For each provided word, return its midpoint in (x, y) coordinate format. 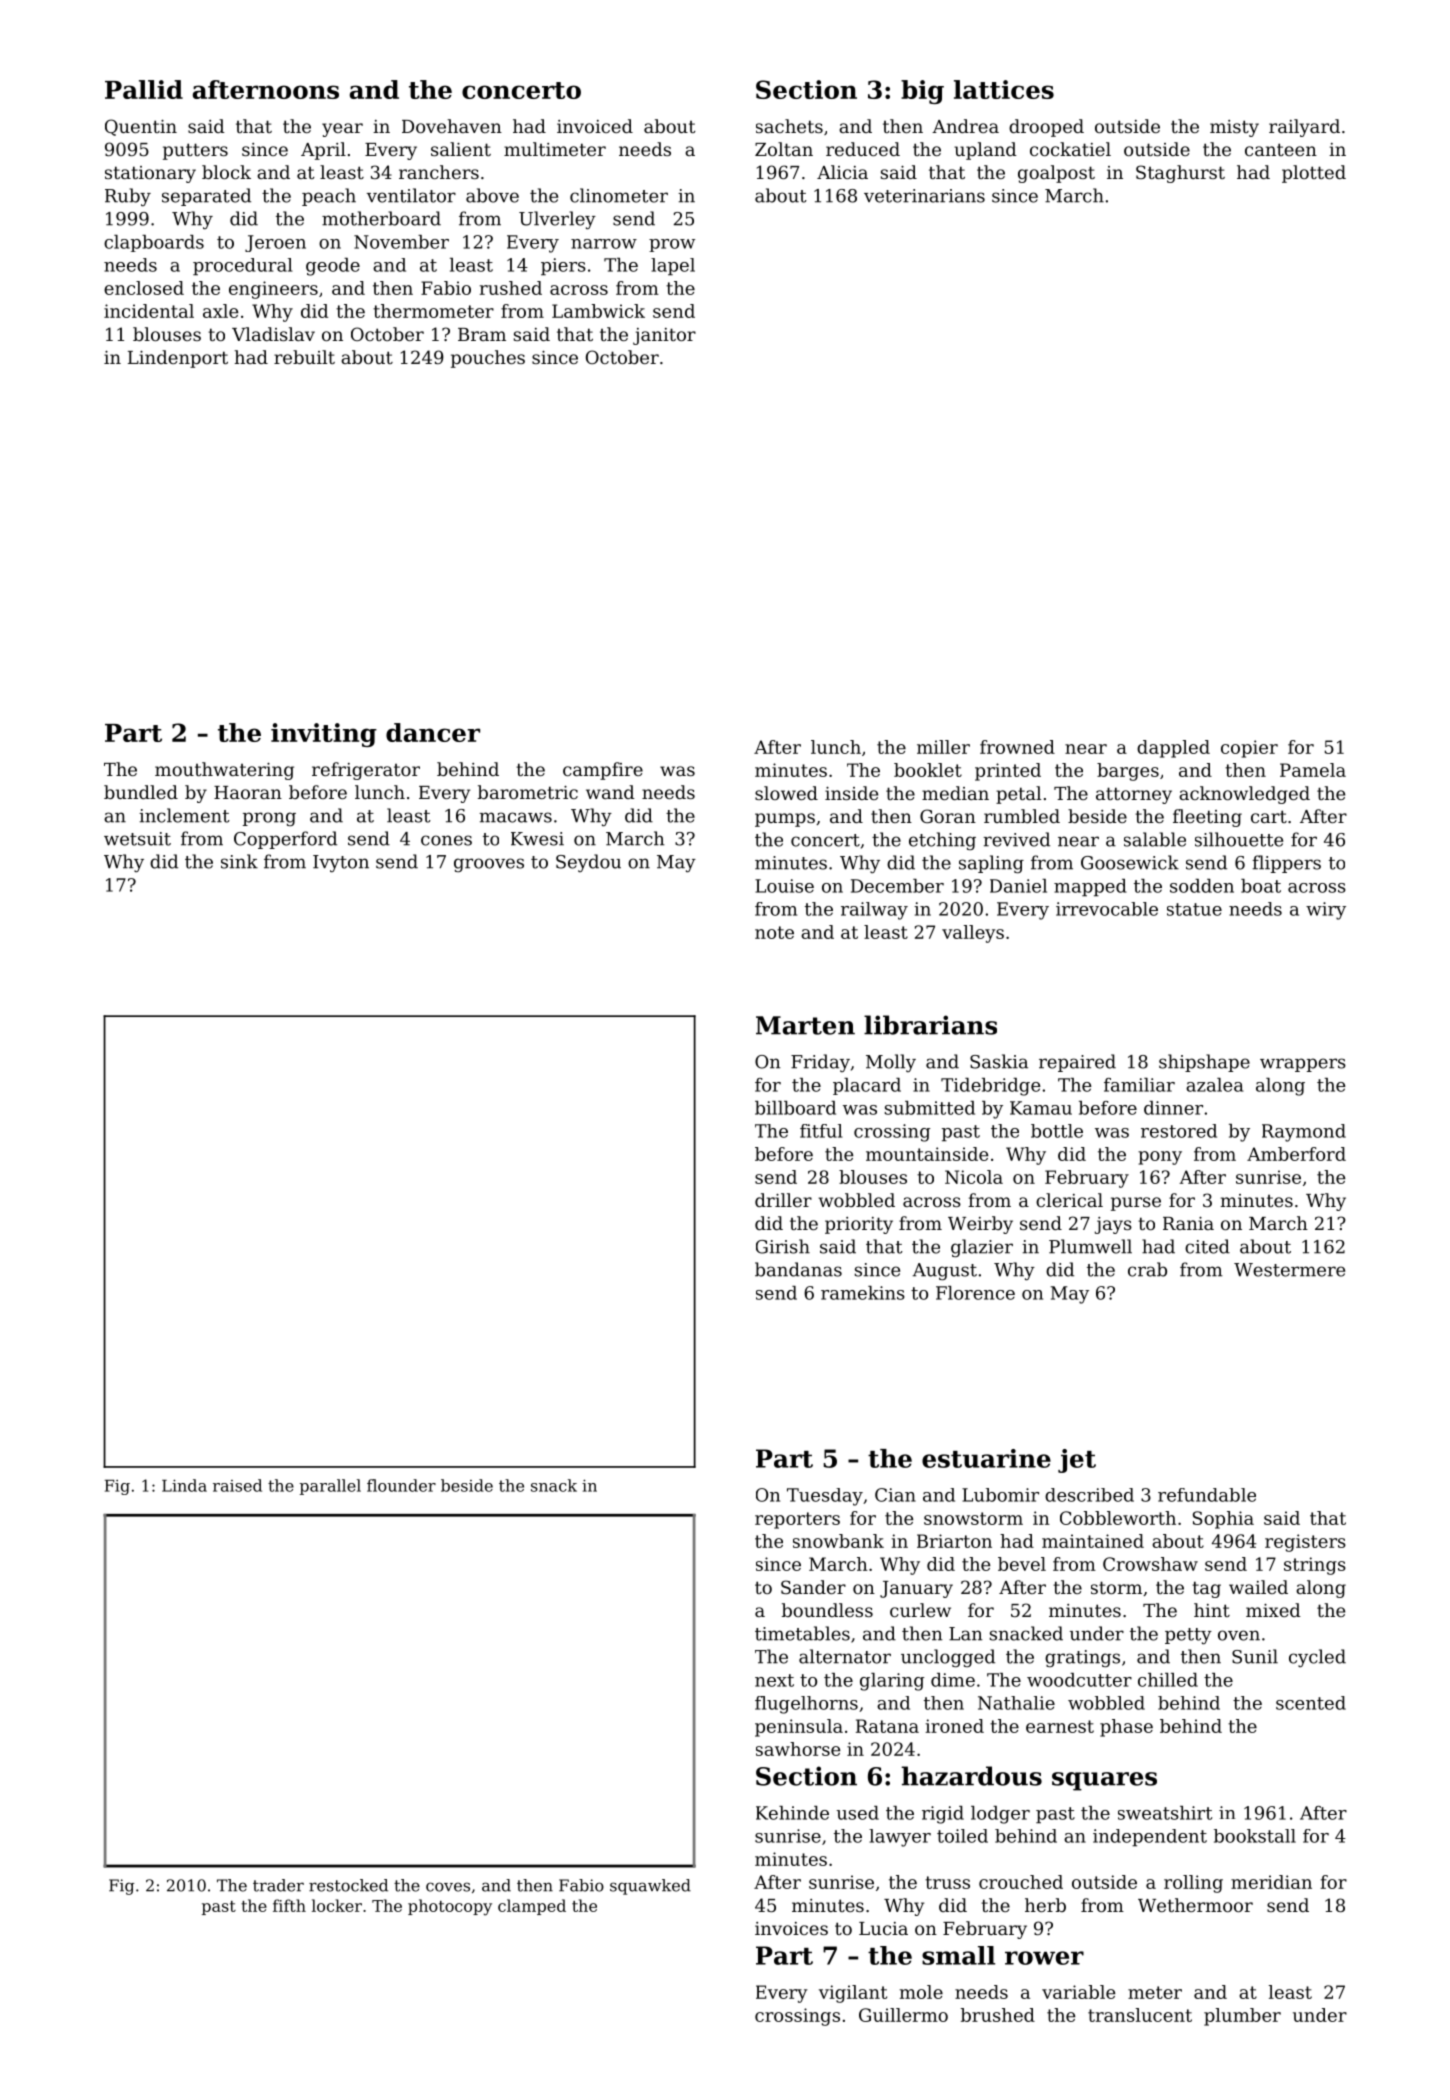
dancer (433, 732)
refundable (1207, 1495)
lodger (1000, 1815)
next (774, 1680)
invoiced (595, 126)
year (342, 130)
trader (278, 1885)
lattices (1004, 89)
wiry (1326, 911)
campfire (603, 771)
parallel (330, 1487)
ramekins (863, 1293)
